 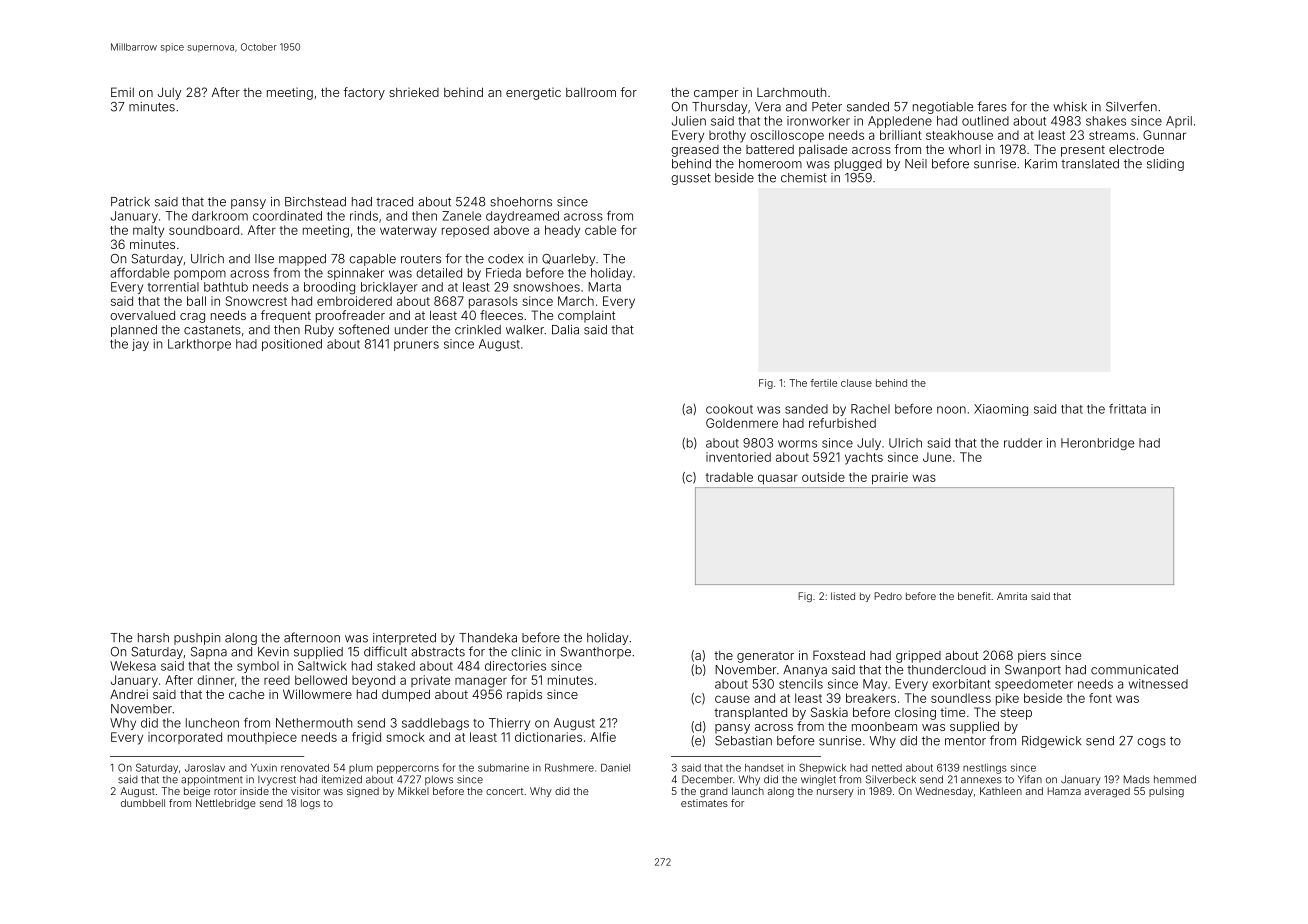 I want to click on frittata, so click(x=1127, y=409).
